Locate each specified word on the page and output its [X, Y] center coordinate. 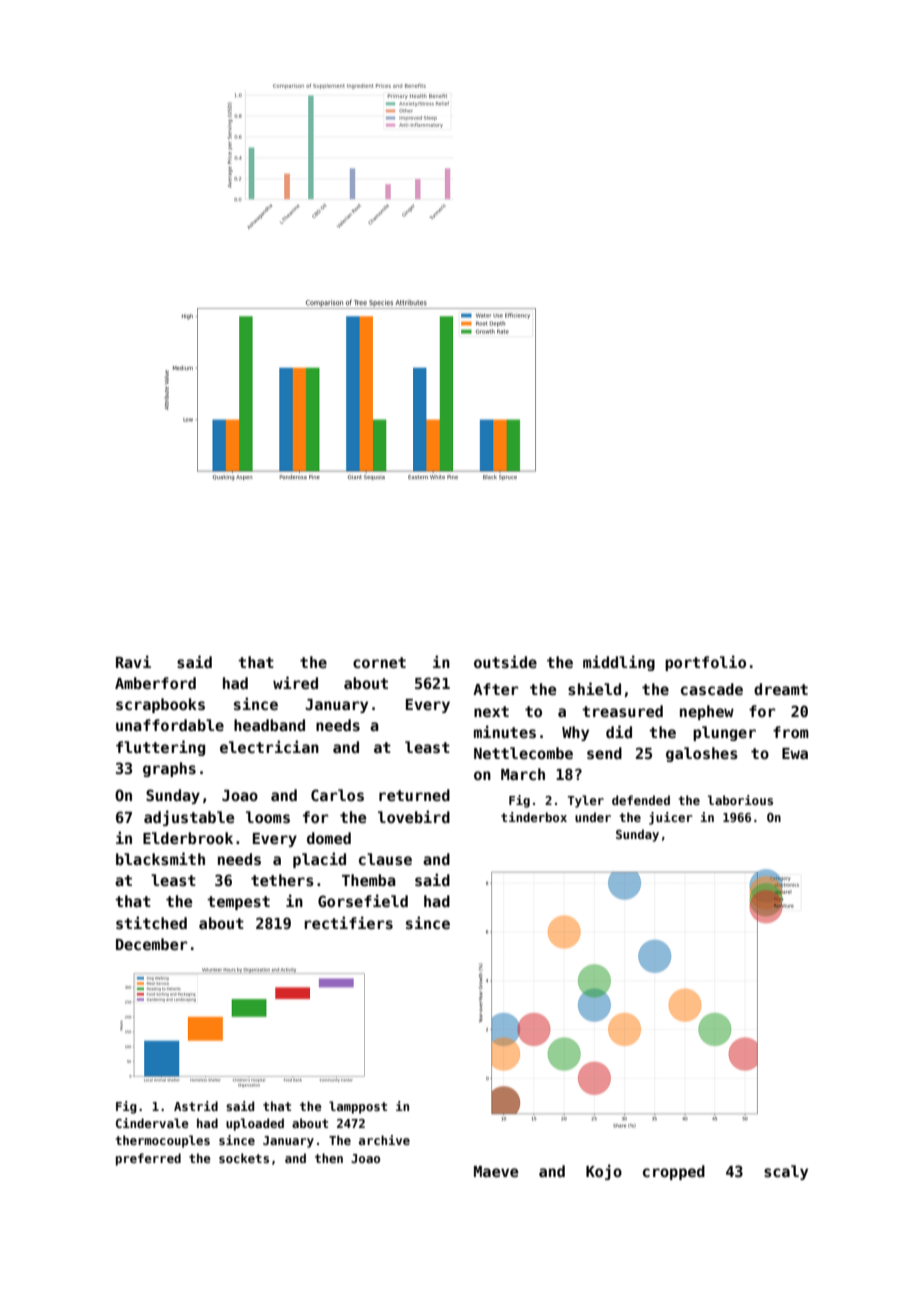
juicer [671, 818]
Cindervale [152, 1123]
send [604, 753]
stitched [151, 922]
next [491, 711]
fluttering [160, 748]
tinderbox [534, 817]
